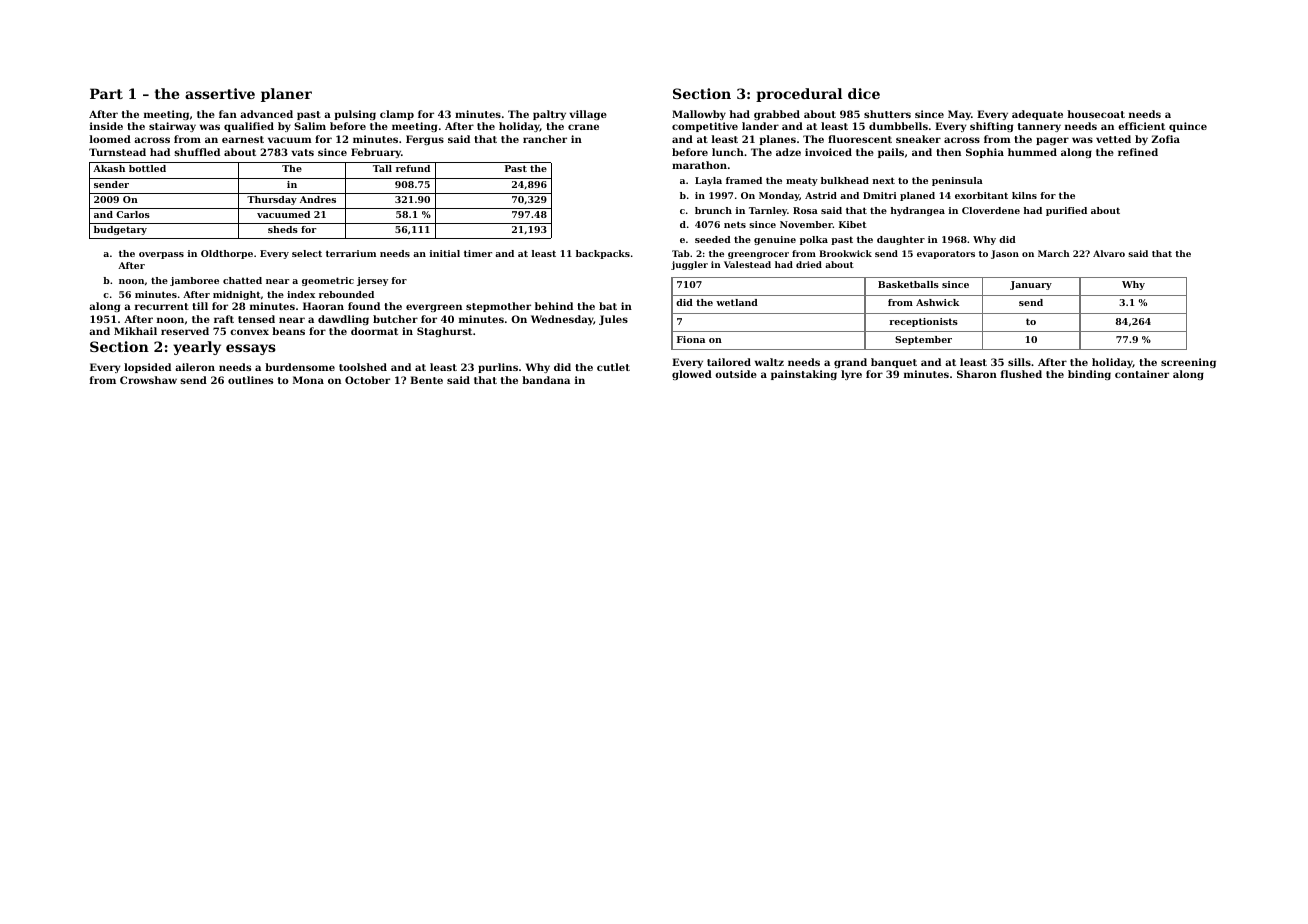 Image resolution: width=1308 pixels, height=924 pixels. What do you see at coordinates (117, 152) in the image?
I see `Turnstead` at bounding box center [117, 152].
